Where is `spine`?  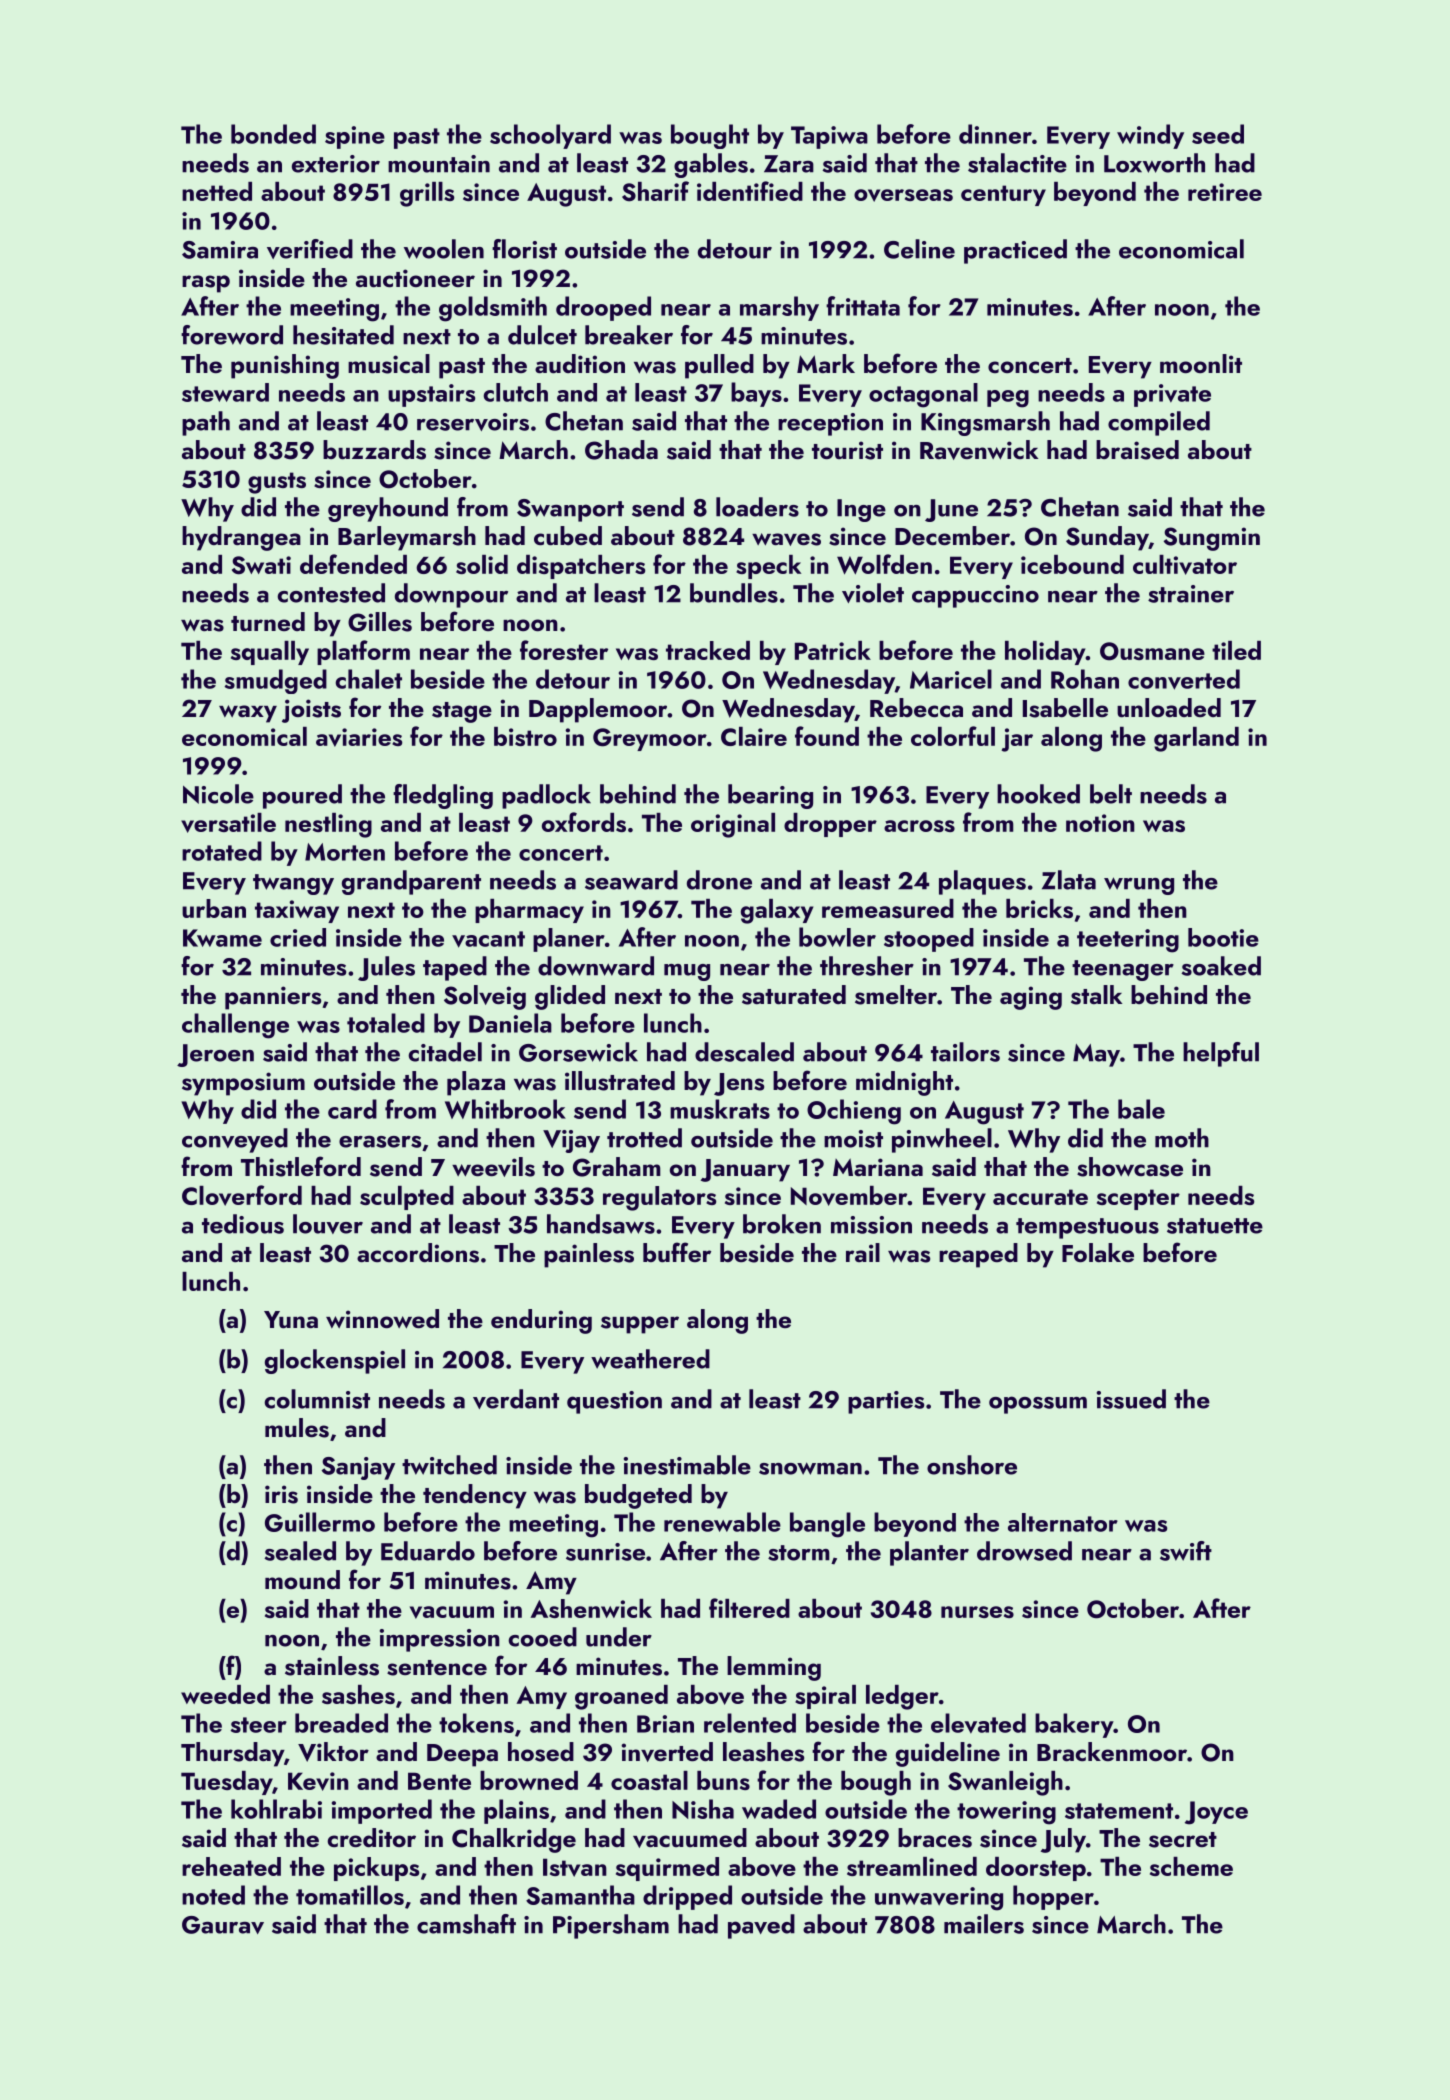
spine is located at coordinates (355, 137).
